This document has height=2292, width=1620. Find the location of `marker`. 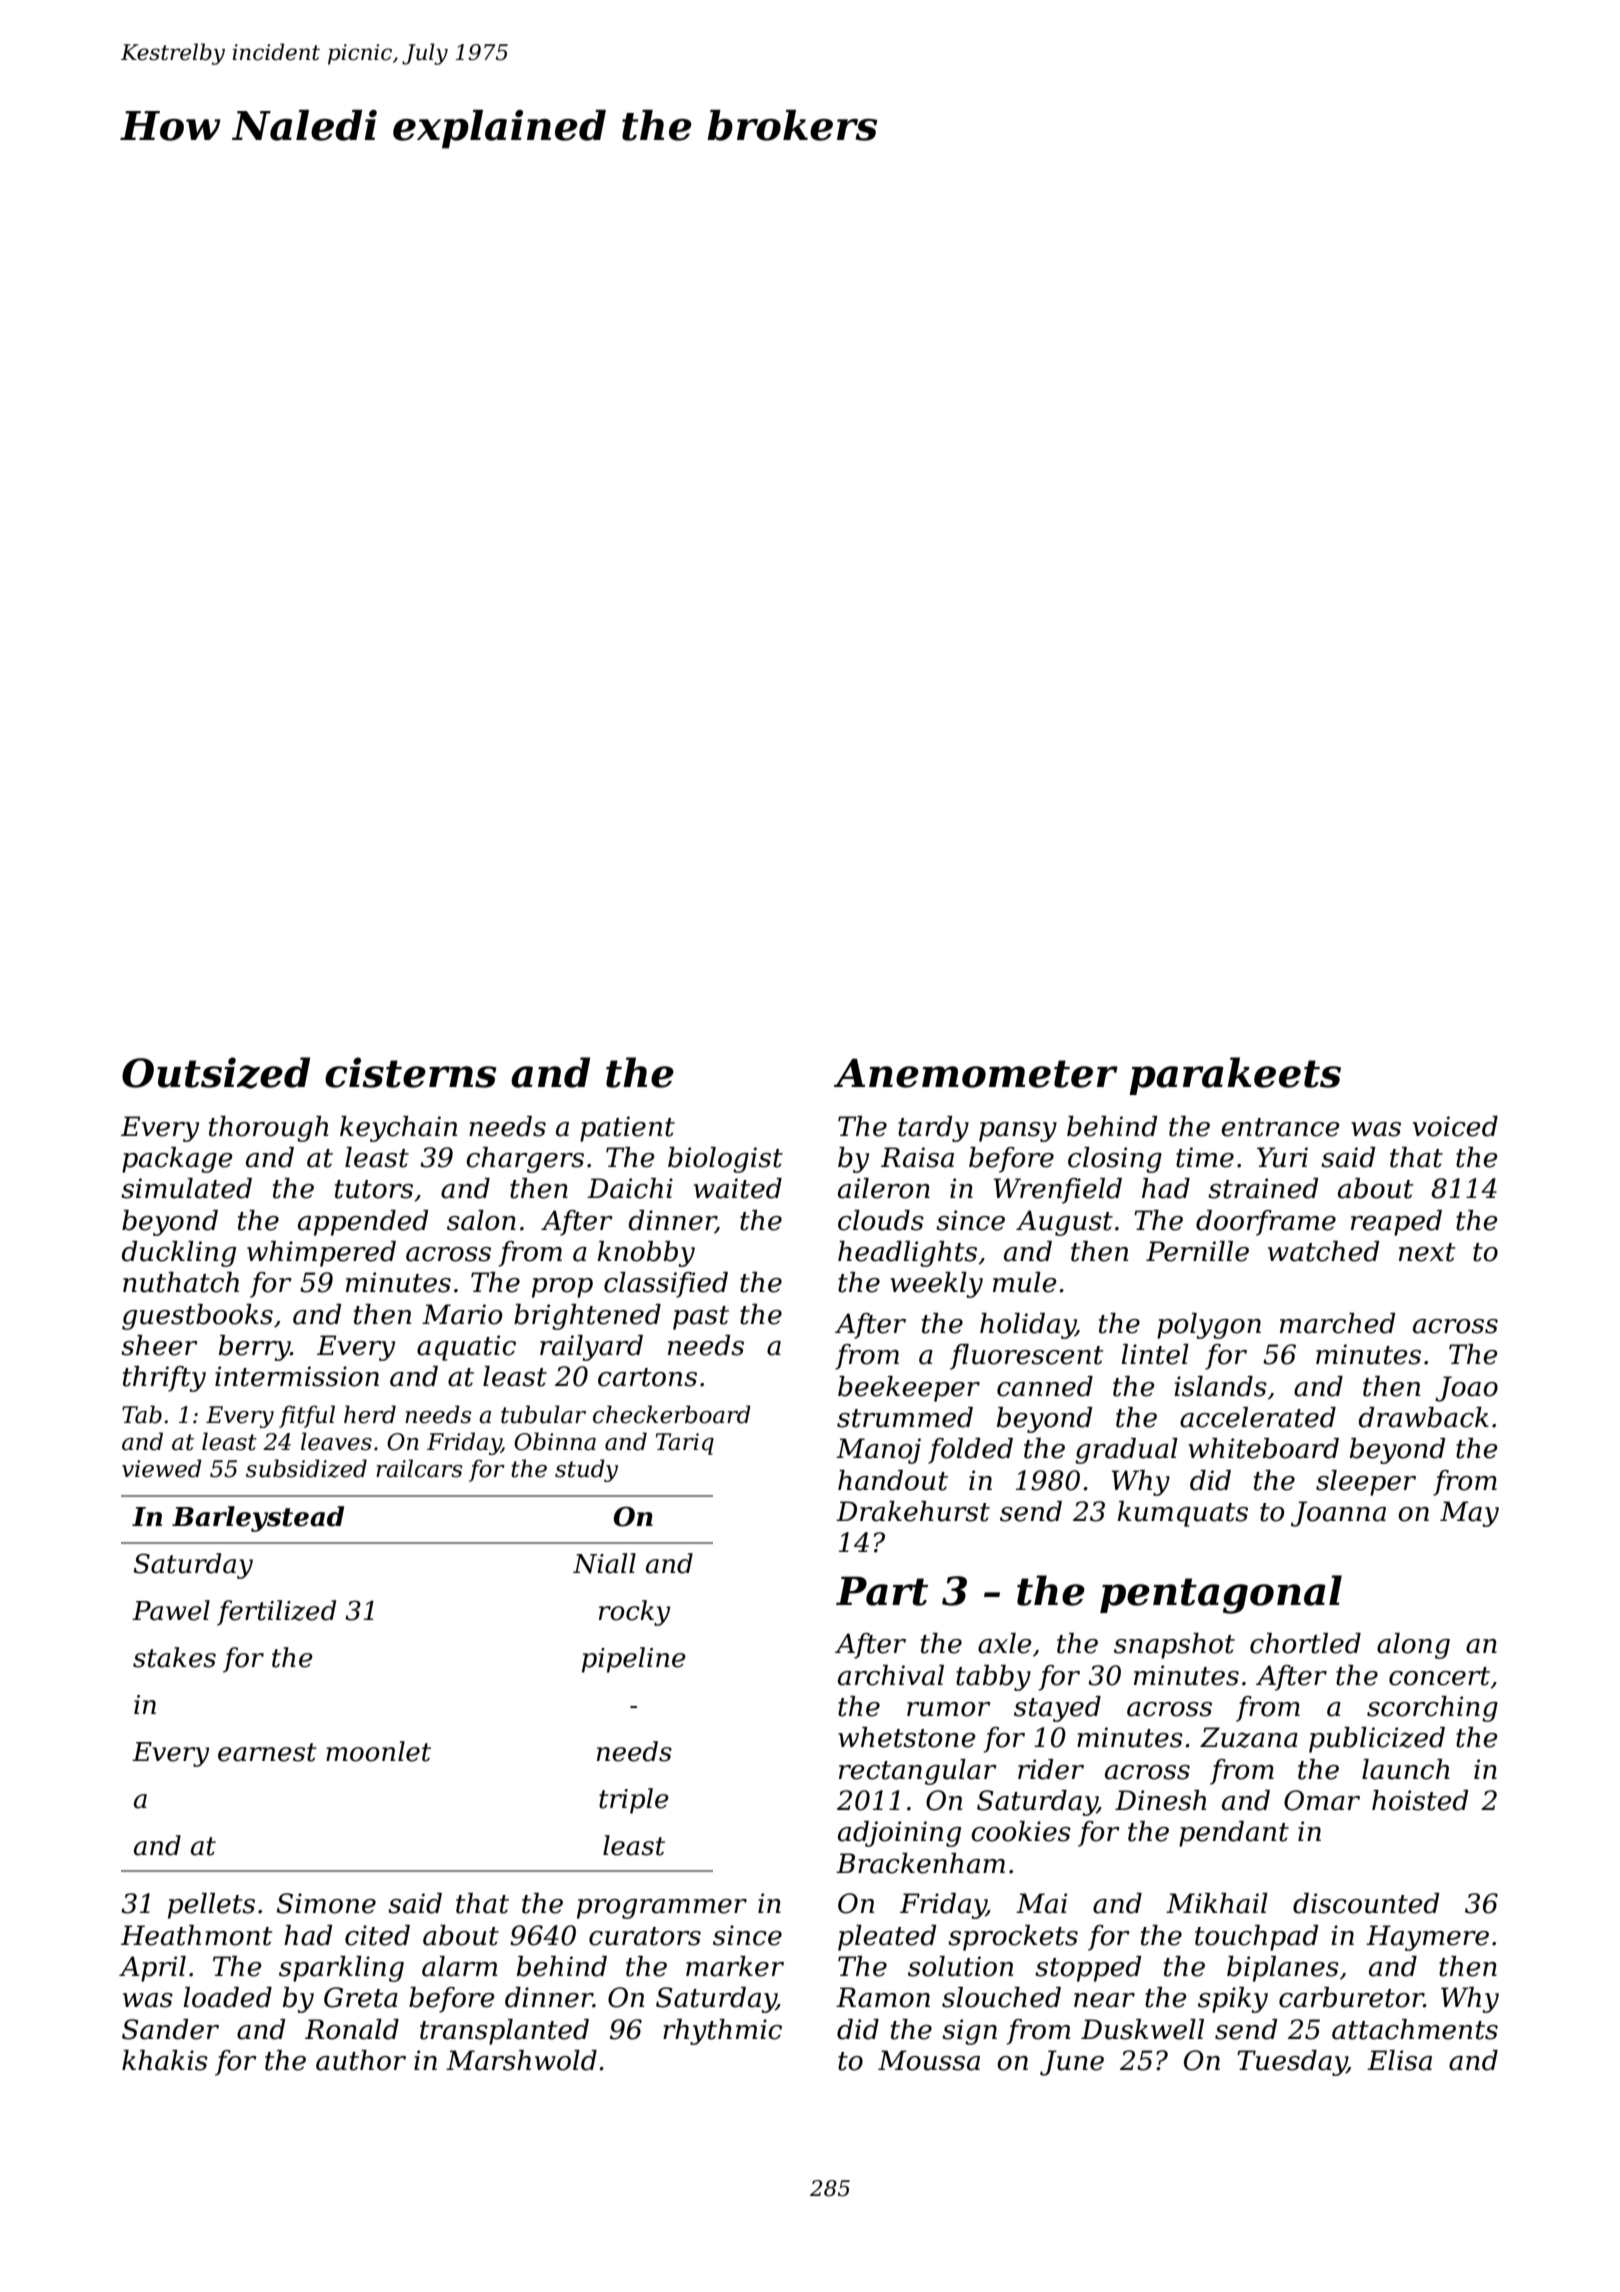

marker is located at coordinates (735, 1966).
